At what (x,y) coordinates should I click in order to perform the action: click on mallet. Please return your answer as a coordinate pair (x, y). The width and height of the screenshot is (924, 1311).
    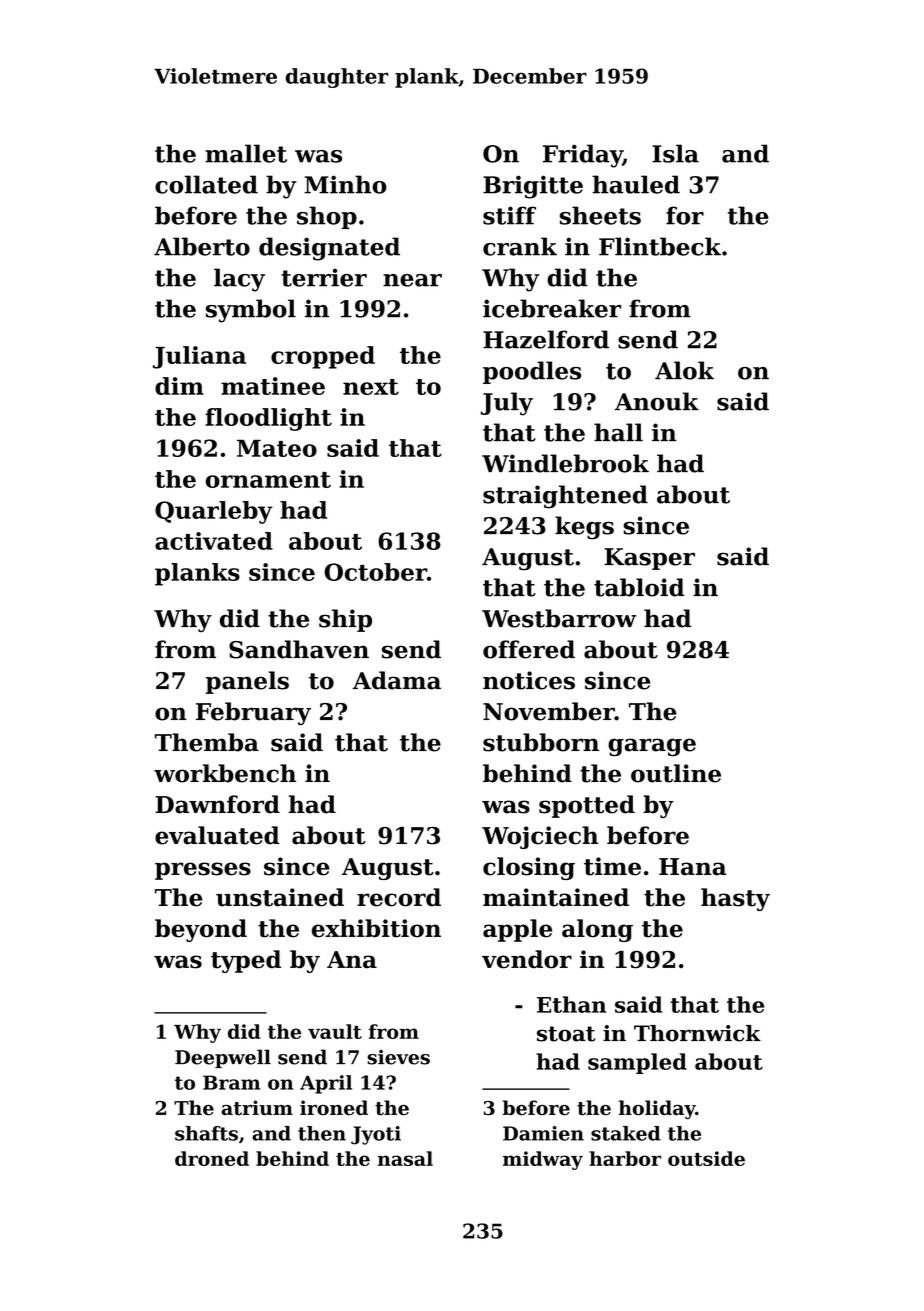
    Looking at the image, I should click on (246, 153).
